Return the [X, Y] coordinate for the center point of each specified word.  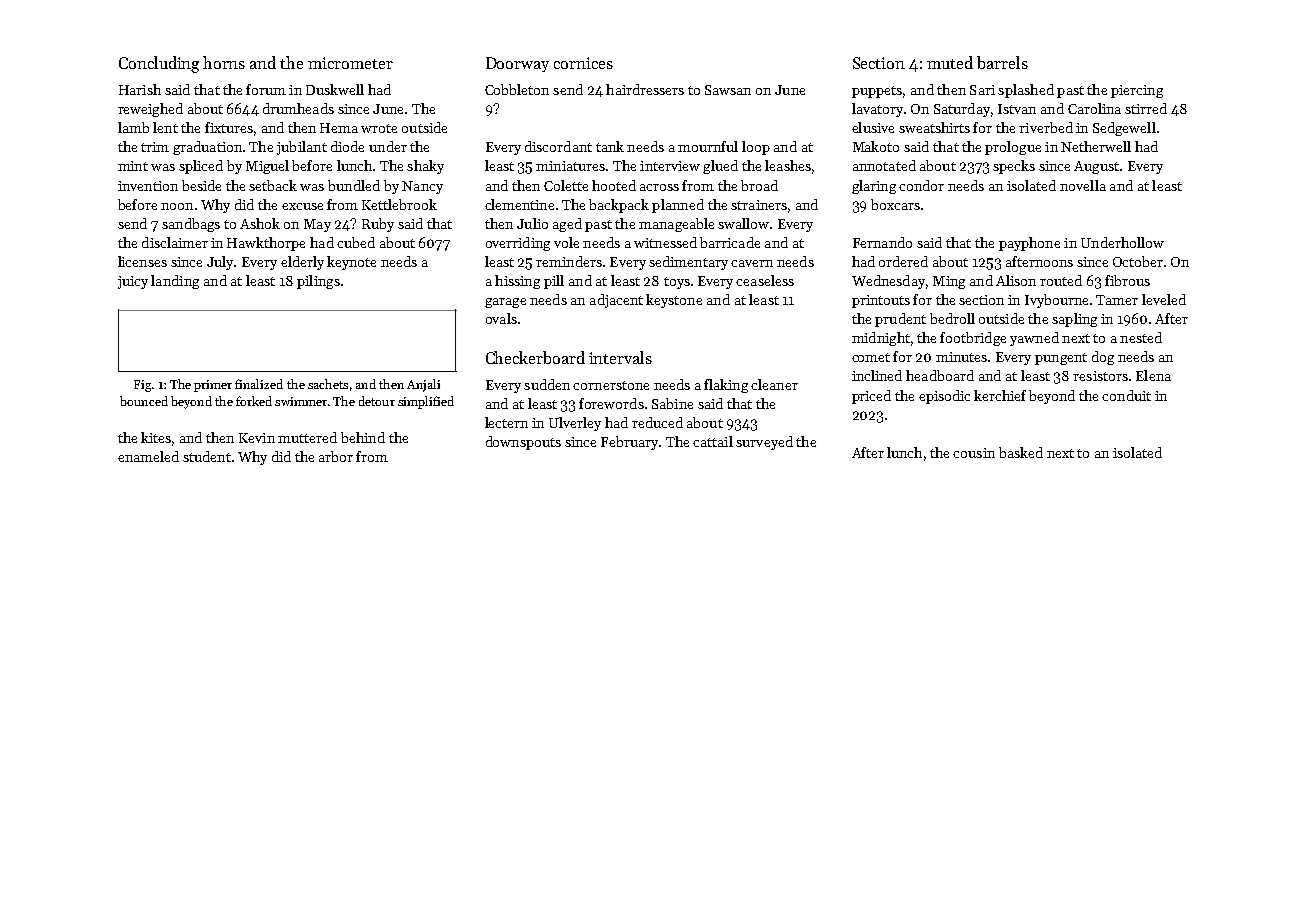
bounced [144, 401]
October [1138, 261]
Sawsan [728, 90]
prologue [1013, 148]
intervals [620, 357]
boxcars [895, 204]
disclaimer [175, 242]
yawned [1034, 339]
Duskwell [335, 89]
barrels [1002, 62]
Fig [142, 386]
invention [148, 186]
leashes [788, 165]
